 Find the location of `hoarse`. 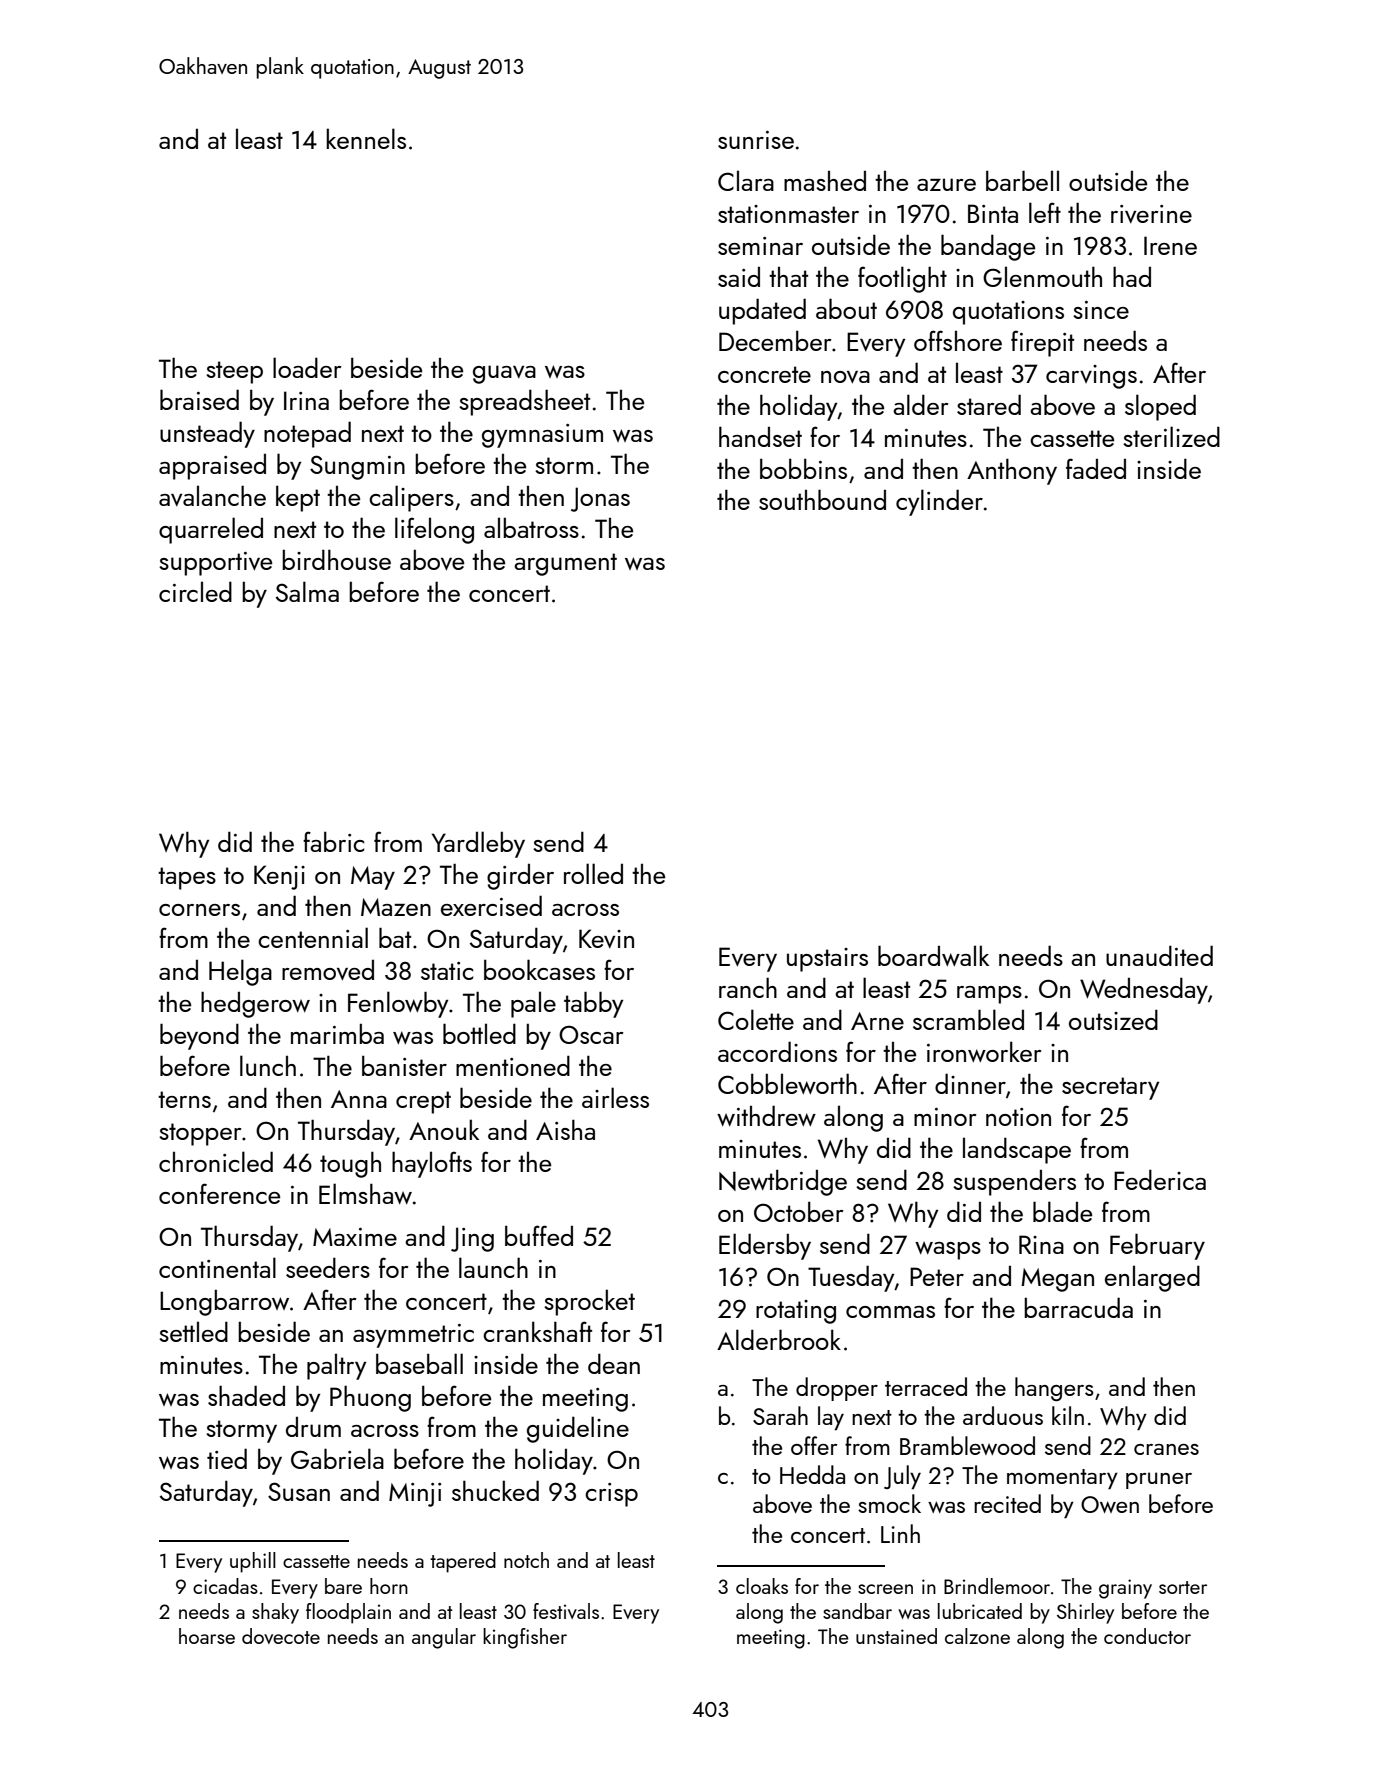

hoarse is located at coordinates (207, 1636).
